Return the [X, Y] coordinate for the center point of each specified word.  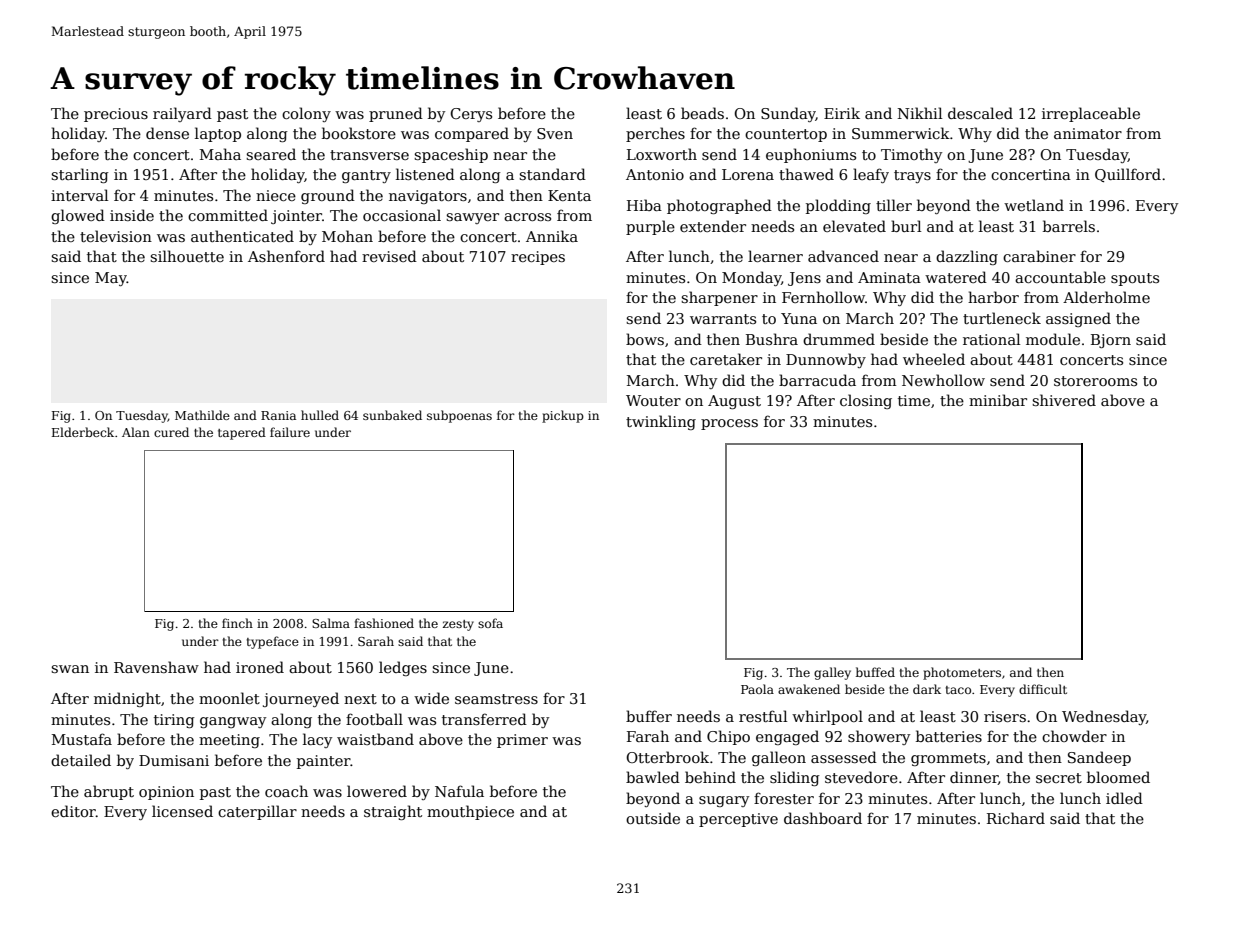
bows [645, 339]
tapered [242, 433]
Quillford [1128, 175]
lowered [377, 791]
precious [116, 115]
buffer [649, 716]
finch [237, 623]
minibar [998, 400]
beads [702, 113]
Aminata [889, 277]
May [111, 279]
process [729, 424]
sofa [490, 623]
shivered [1064, 400]
